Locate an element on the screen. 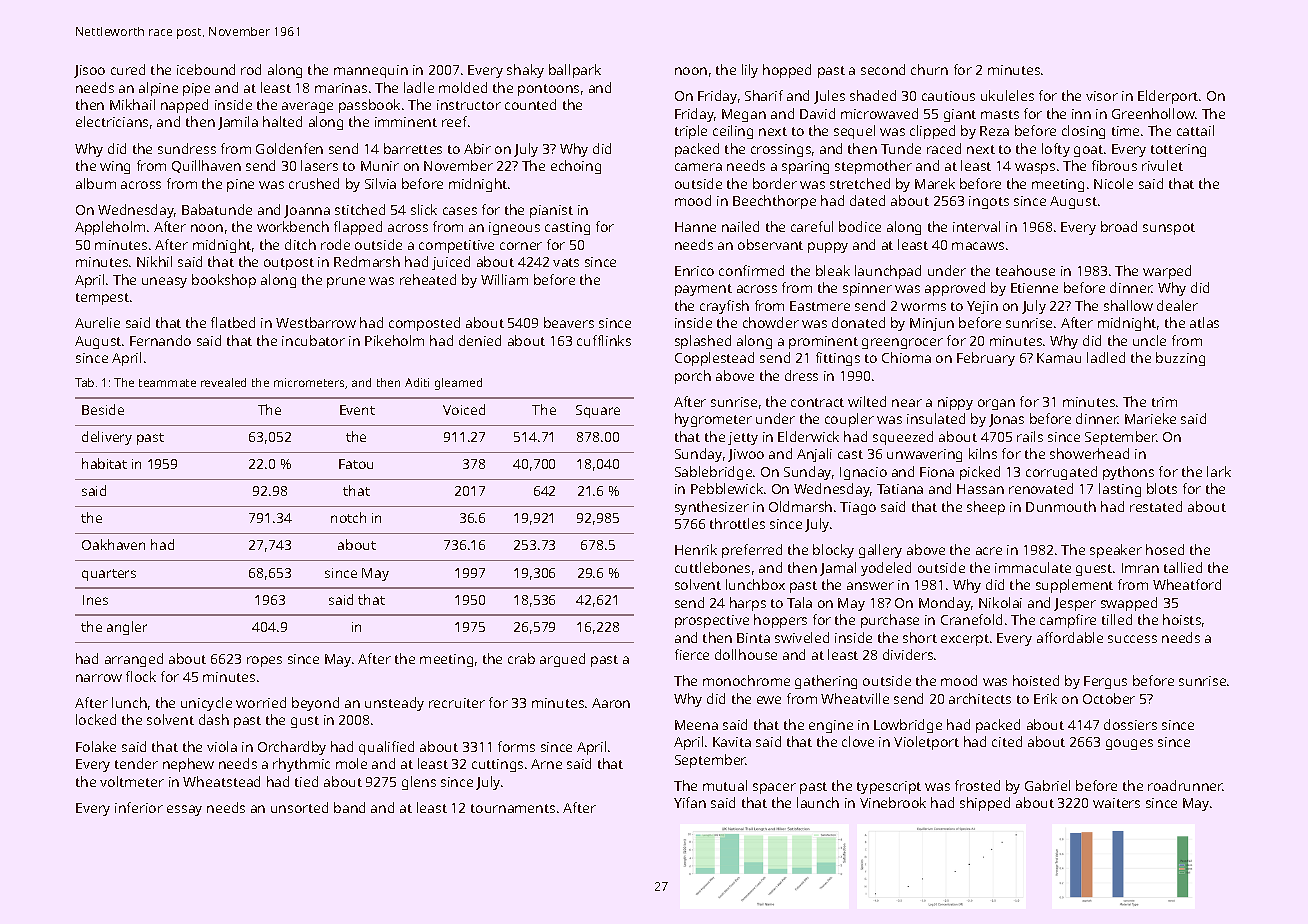 Image resolution: width=1308 pixels, height=924 pixels. cited is located at coordinates (1007, 741).
